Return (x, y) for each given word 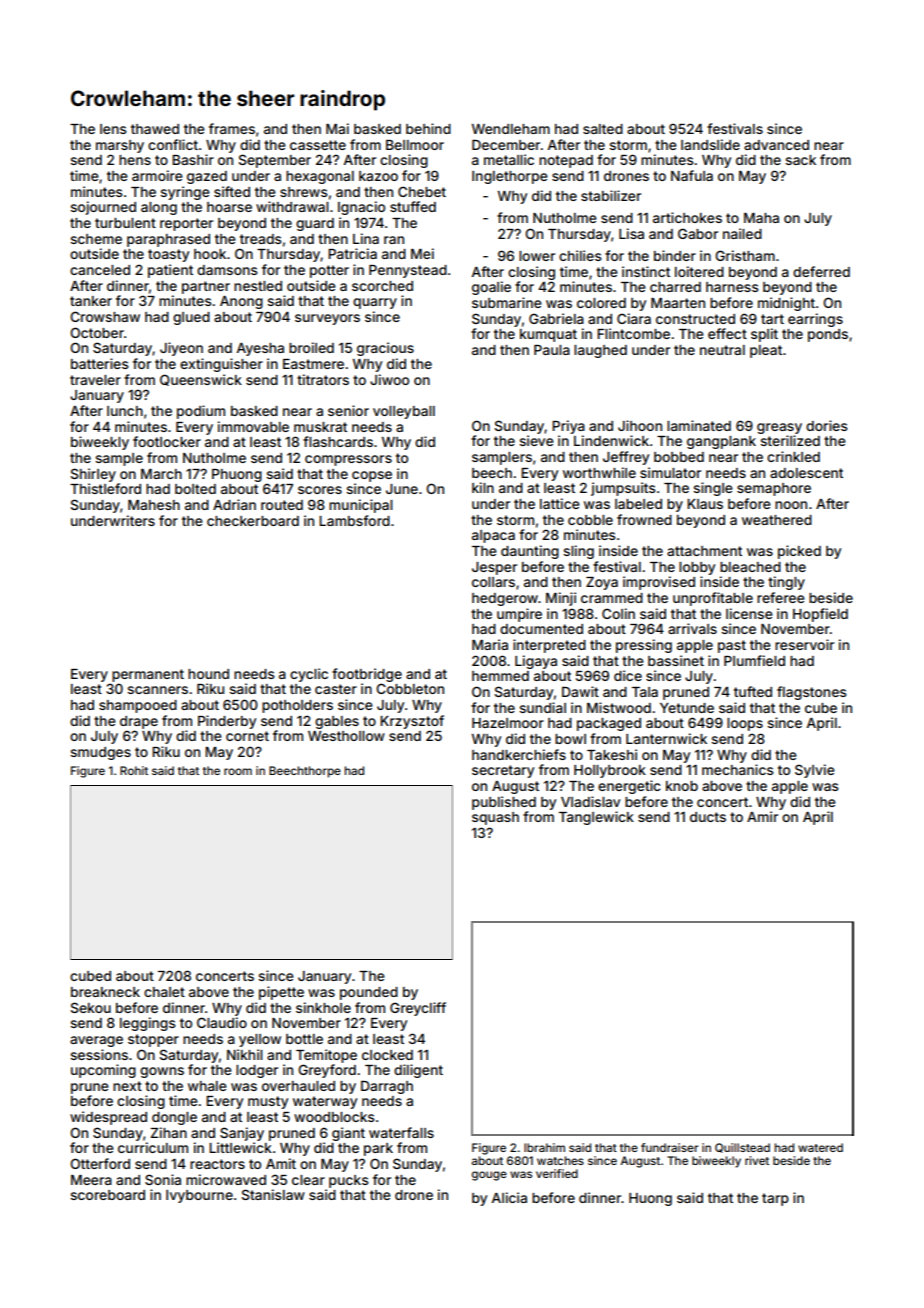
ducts (708, 817)
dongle (174, 1118)
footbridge (367, 675)
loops (745, 724)
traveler (95, 380)
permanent (148, 675)
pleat (766, 351)
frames (232, 128)
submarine (507, 302)
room (238, 771)
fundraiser (670, 1147)
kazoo (378, 176)
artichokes (687, 217)
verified (557, 1173)
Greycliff (418, 1009)
